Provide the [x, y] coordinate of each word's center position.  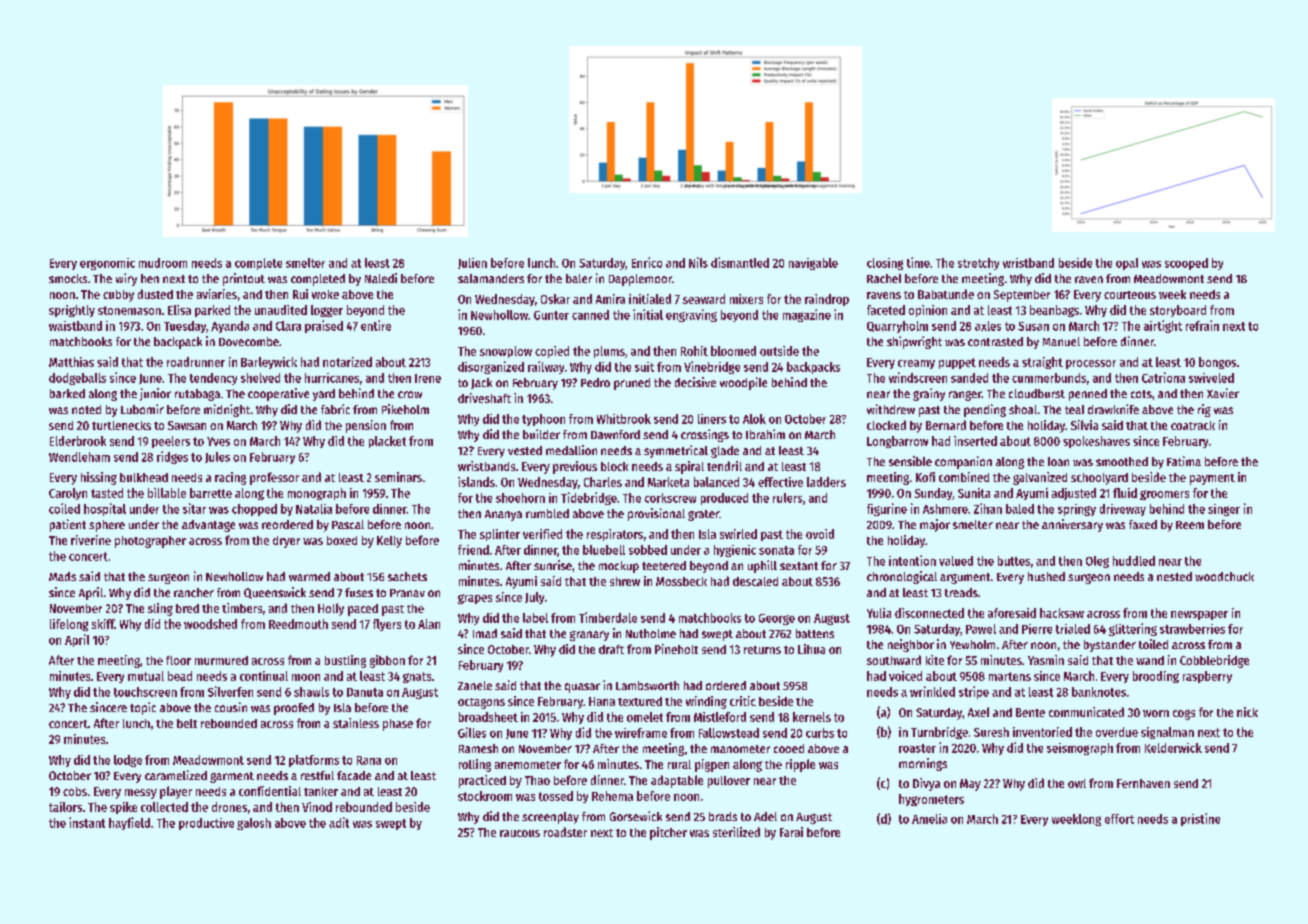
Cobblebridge [1214, 661]
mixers [746, 299]
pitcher [668, 833]
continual [264, 676]
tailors [65, 807]
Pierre [1037, 629]
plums [609, 352]
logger [327, 311]
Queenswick [275, 593]
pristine [1200, 819]
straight [1042, 363]
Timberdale [608, 617]
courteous [1130, 295]
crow [410, 394]
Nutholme [651, 633]
